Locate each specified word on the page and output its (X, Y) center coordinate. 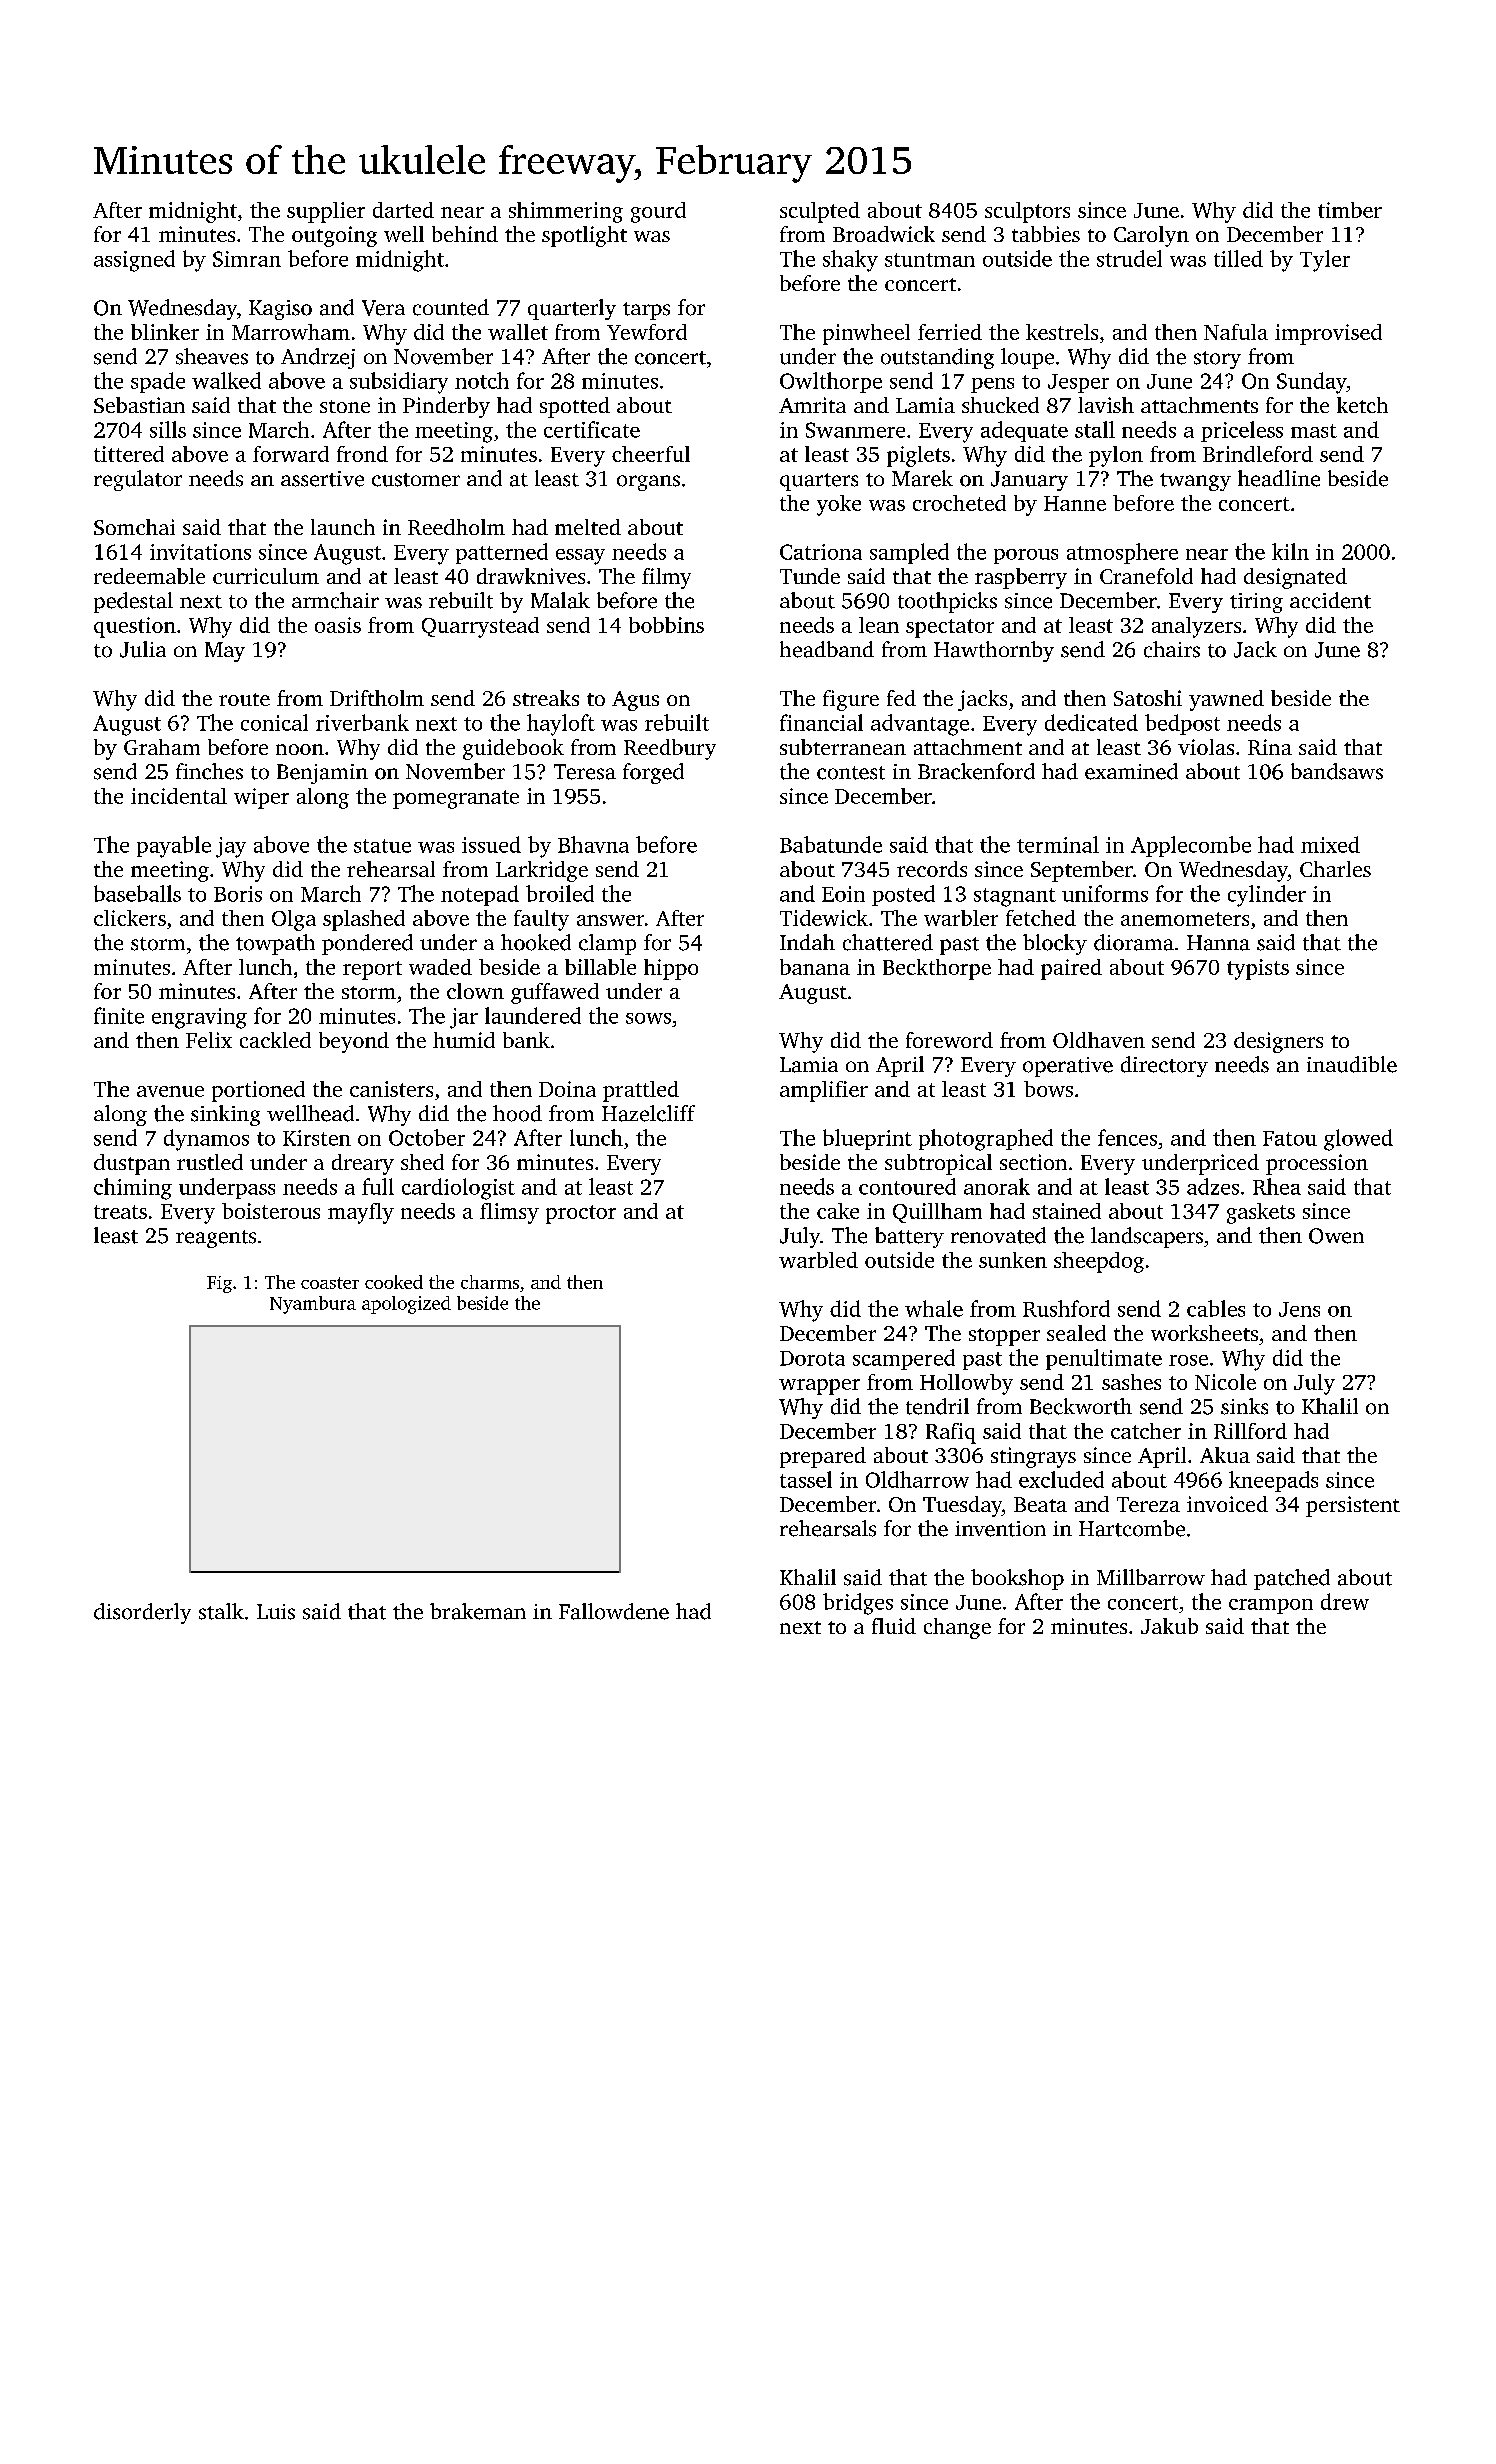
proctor (581, 1214)
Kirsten (317, 1138)
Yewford (647, 332)
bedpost (1182, 724)
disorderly (142, 1613)
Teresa (585, 772)
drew (1345, 1601)
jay (231, 847)
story (1217, 360)
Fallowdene (614, 1611)
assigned (134, 261)
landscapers (1147, 1237)
